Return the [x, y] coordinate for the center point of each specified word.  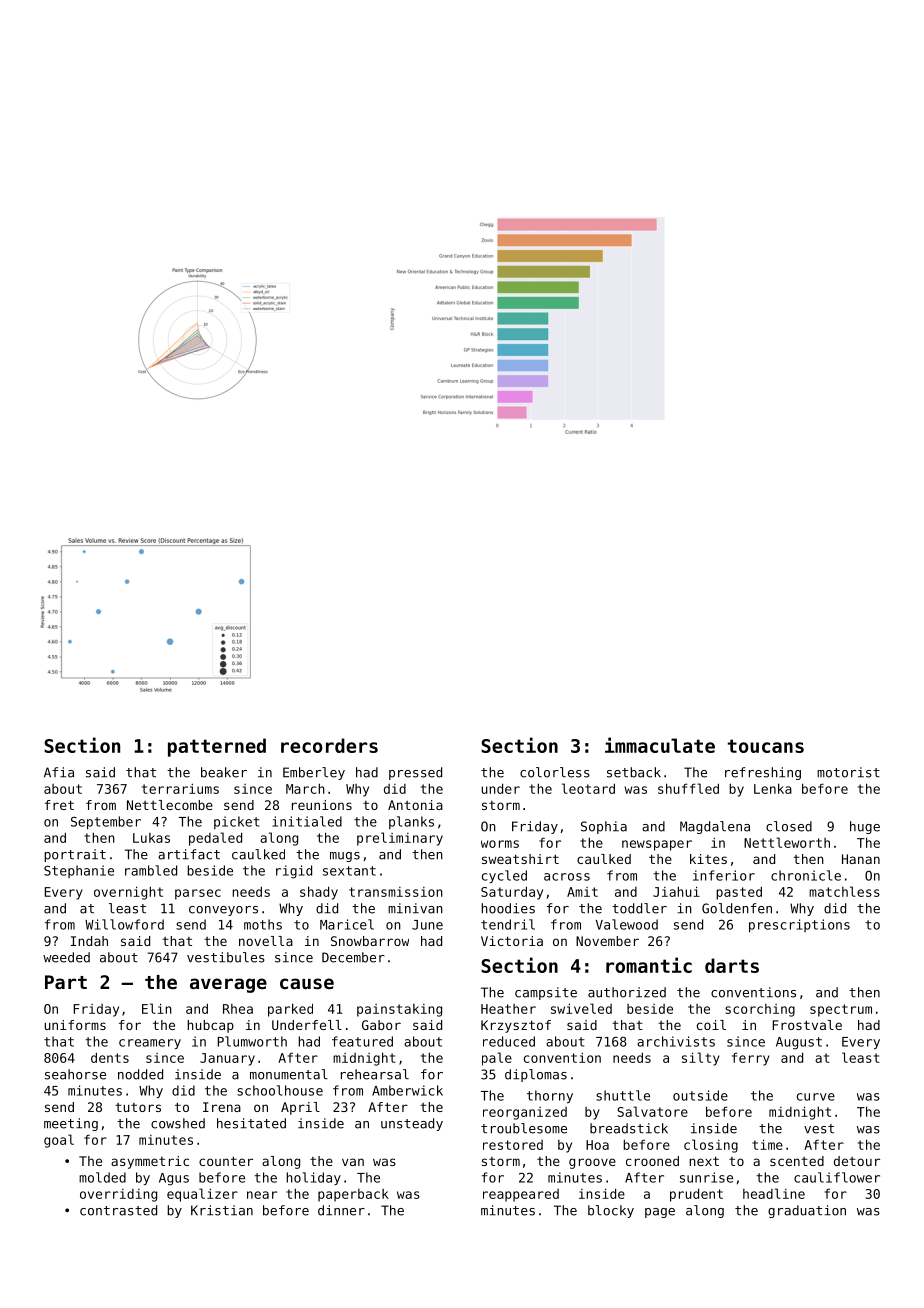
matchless [844, 891]
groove [592, 1163]
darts [732, 965]
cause [307, 983]
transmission [396, 892]
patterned [217, 747]
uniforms [75, 1025]
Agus [174, 1179]
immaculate [660, 745]
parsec [198, 894]
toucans [765, 746]
